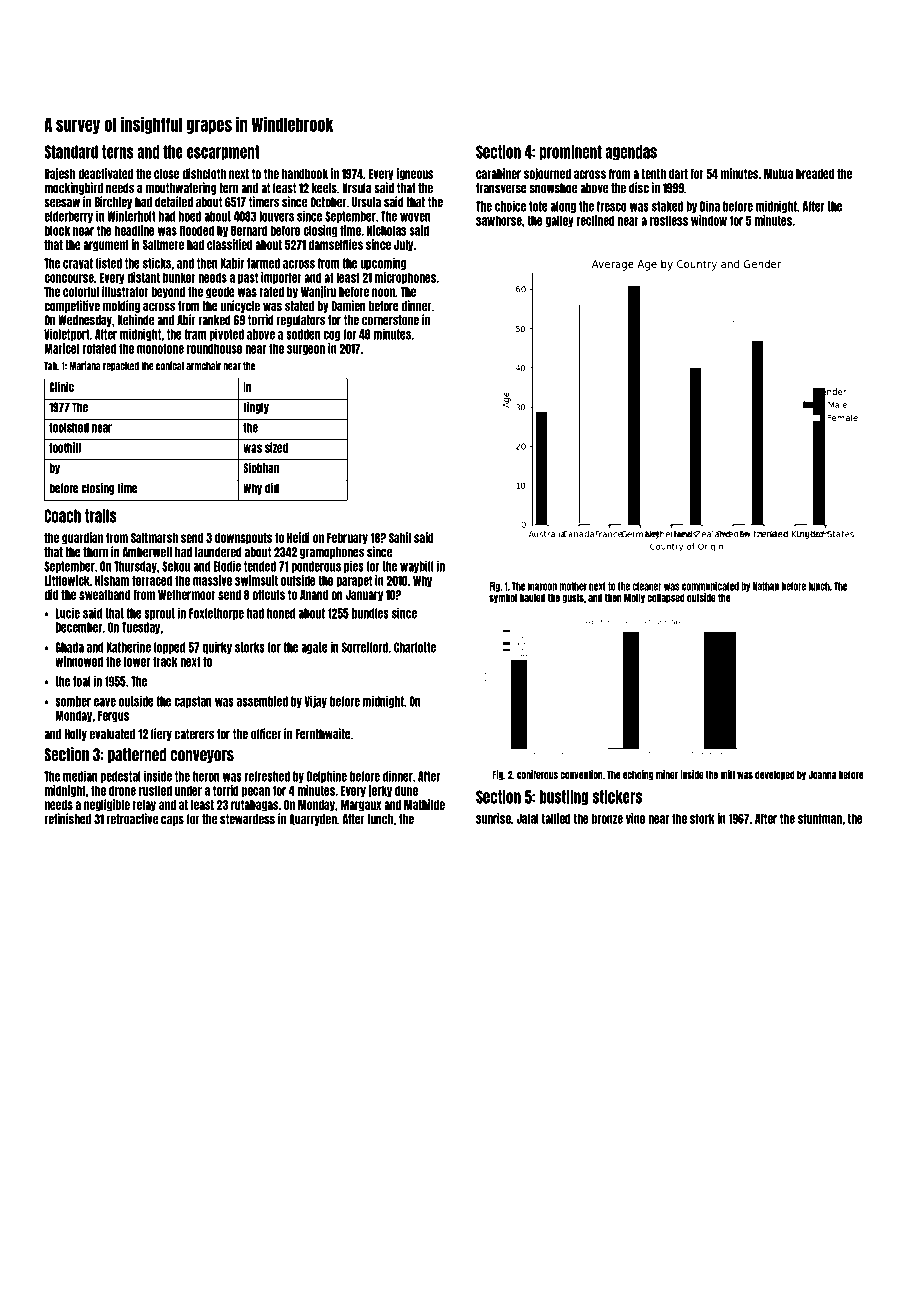 The height and width of the screenshot is (1308, 924). What do you see at coordinates (331, 336) in the screenshot?
I see `cog` at bounding box center [331, 336].
